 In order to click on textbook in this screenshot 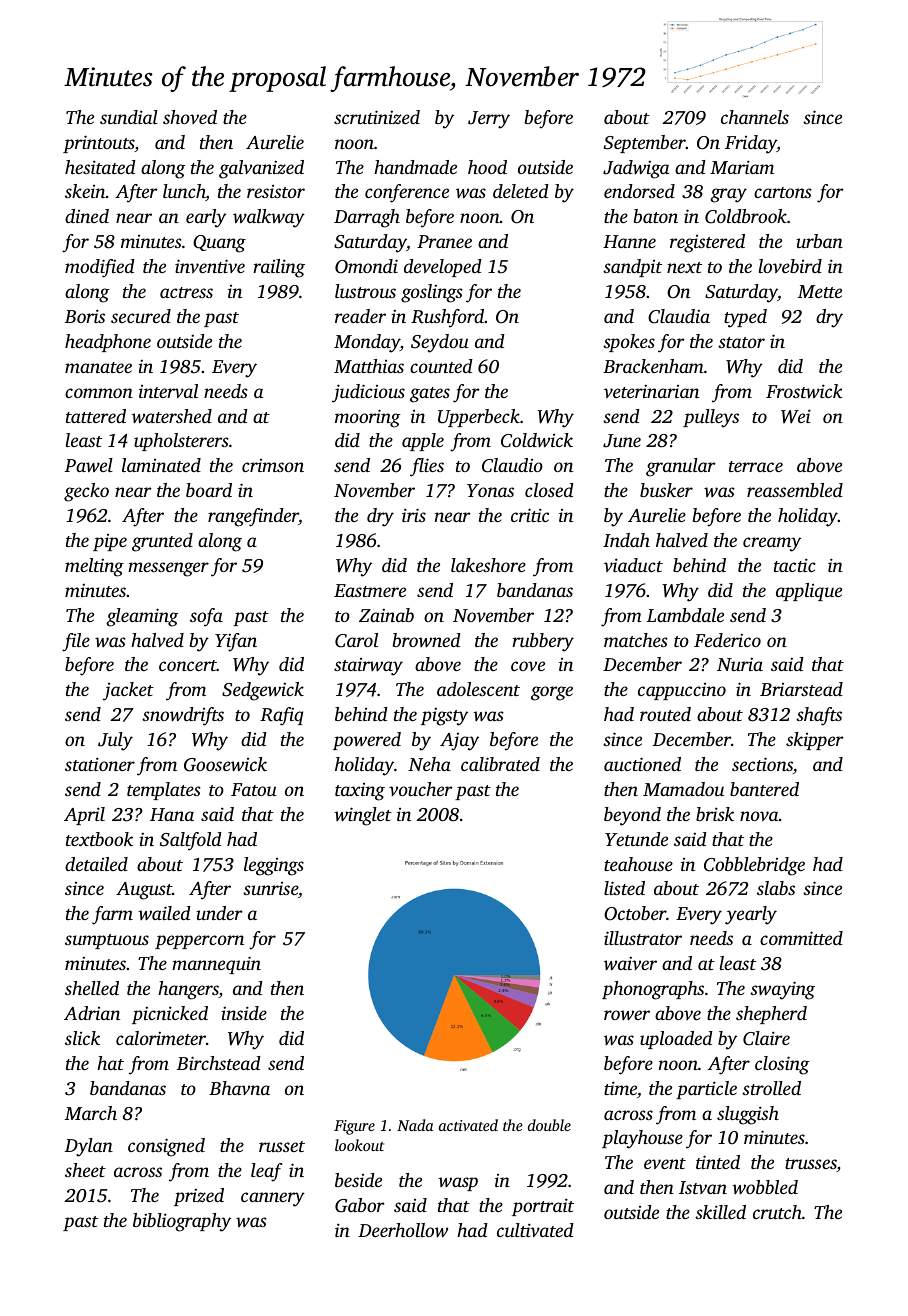, I will do `click(99, 839)`.
